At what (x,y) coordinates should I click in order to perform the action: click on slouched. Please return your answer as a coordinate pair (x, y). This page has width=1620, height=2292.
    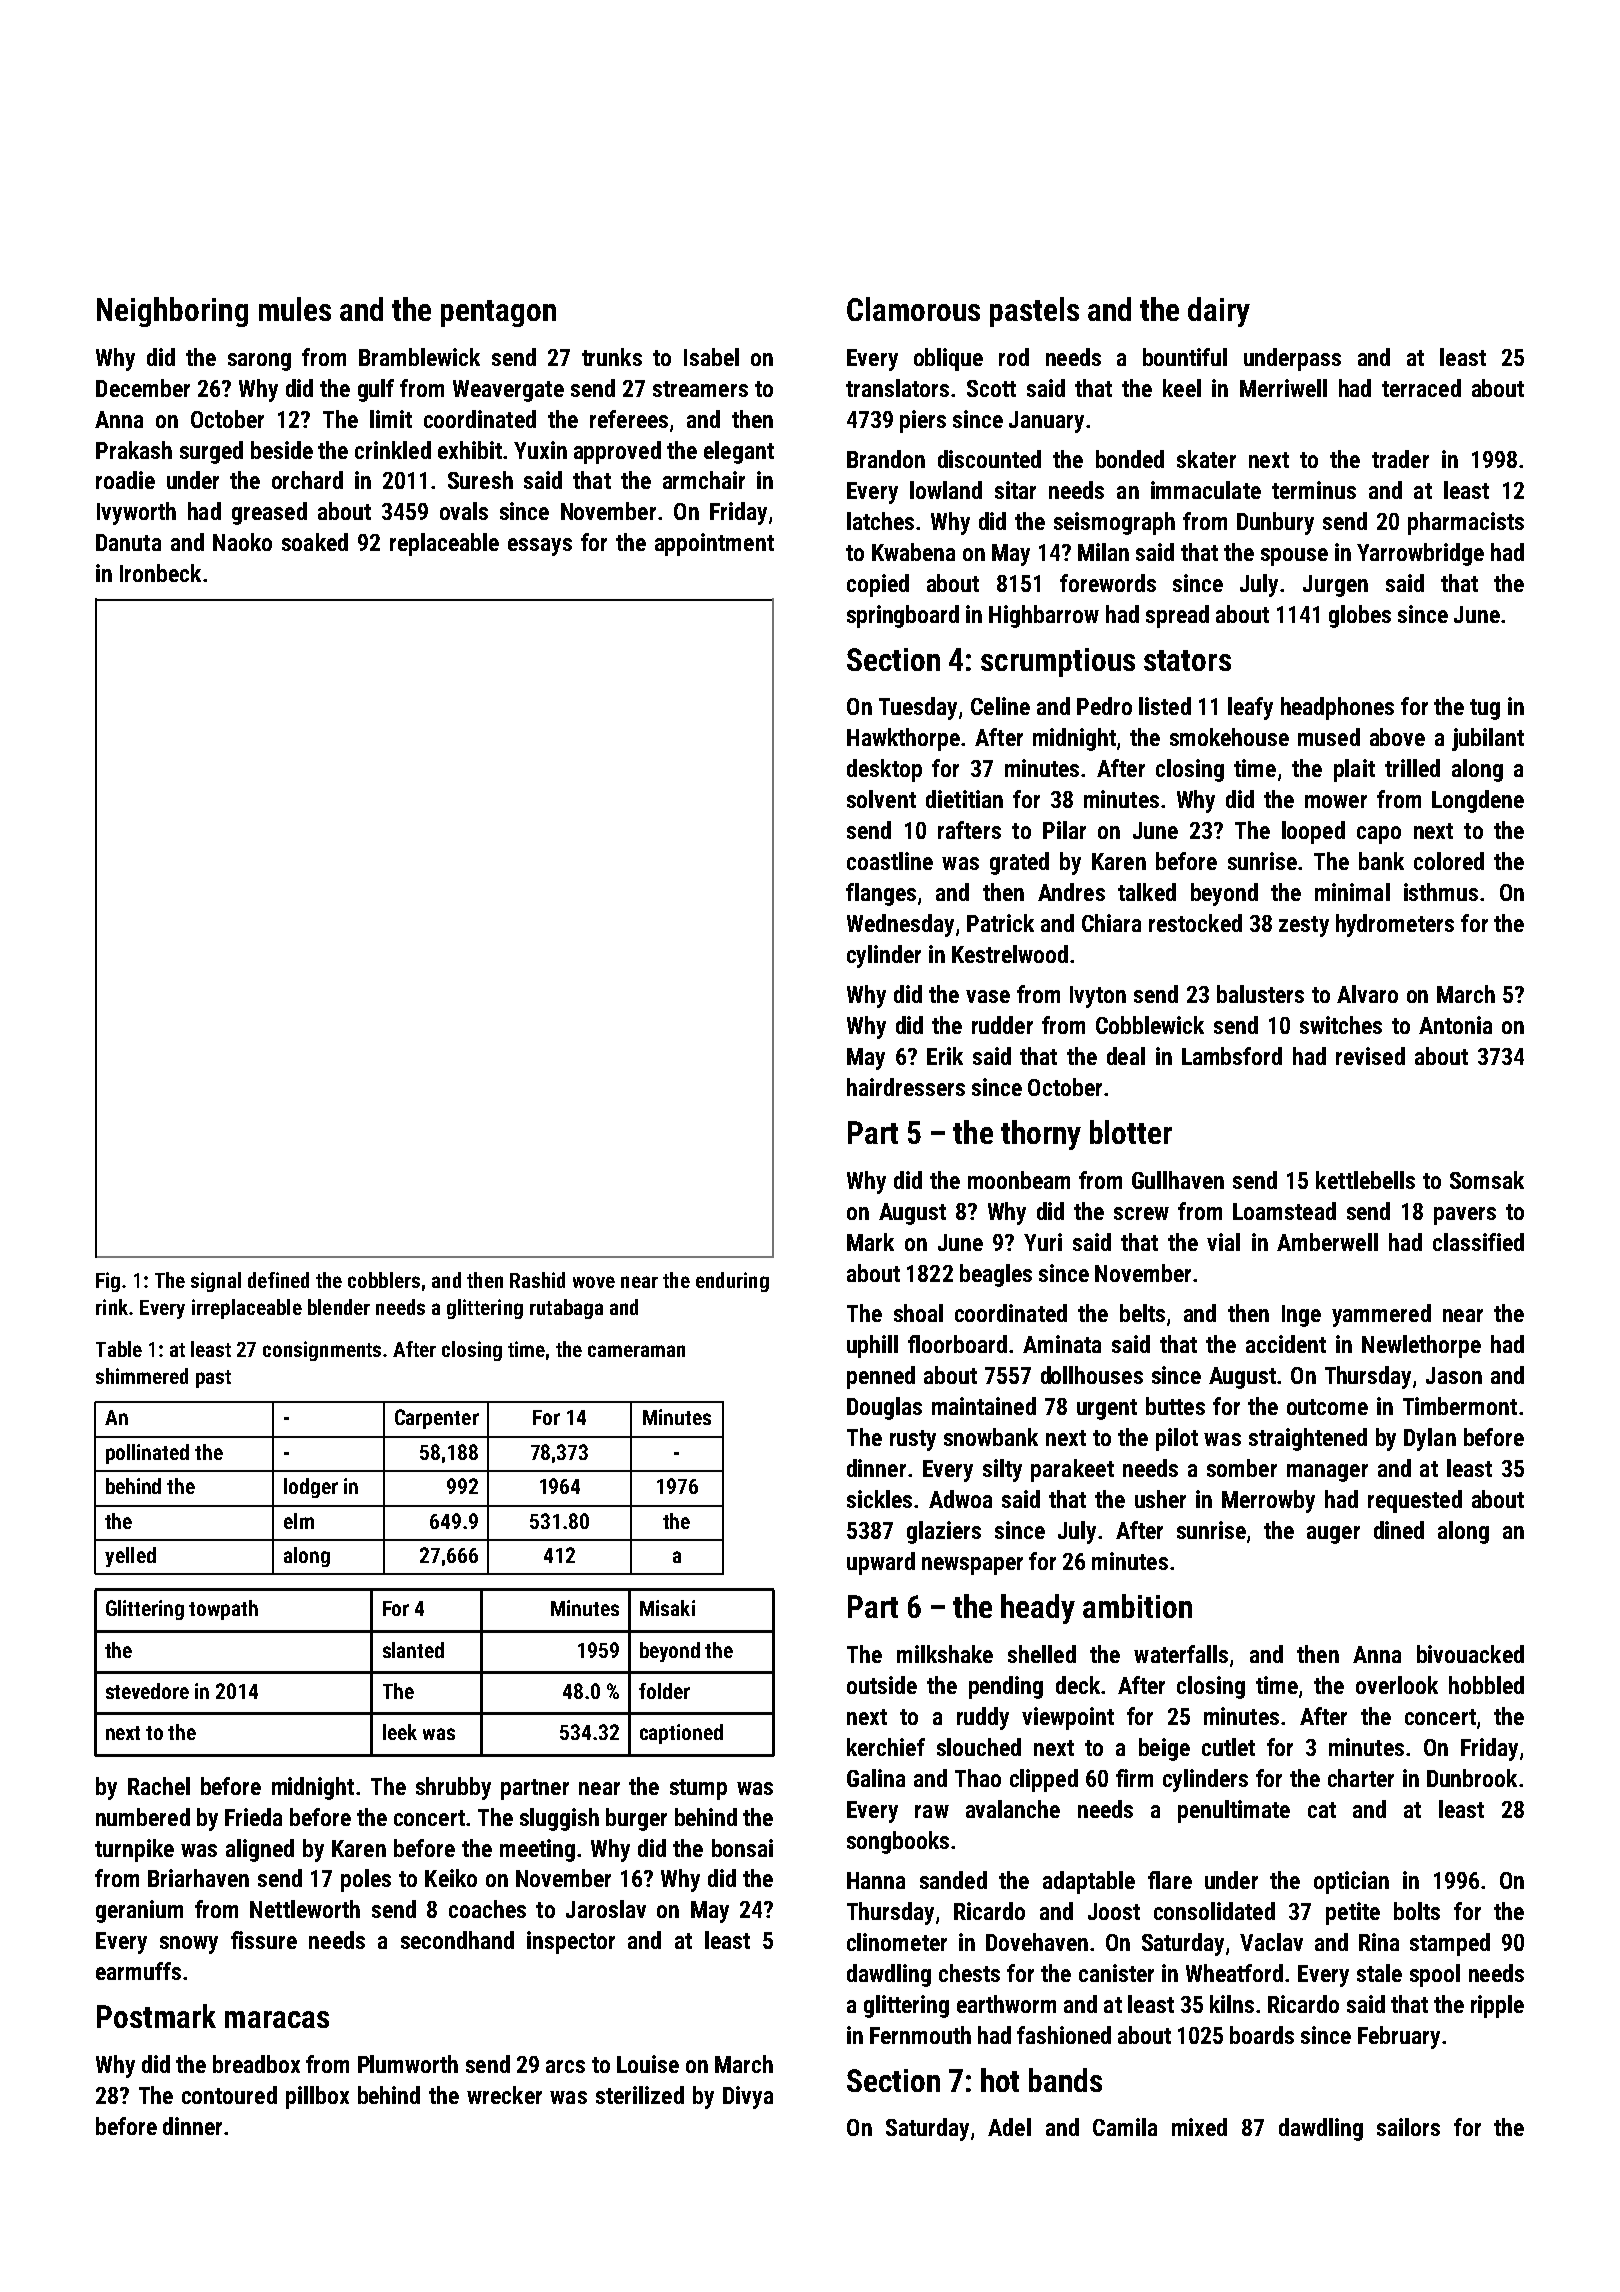
    Looking at the image, I should click on (979, 1747).
